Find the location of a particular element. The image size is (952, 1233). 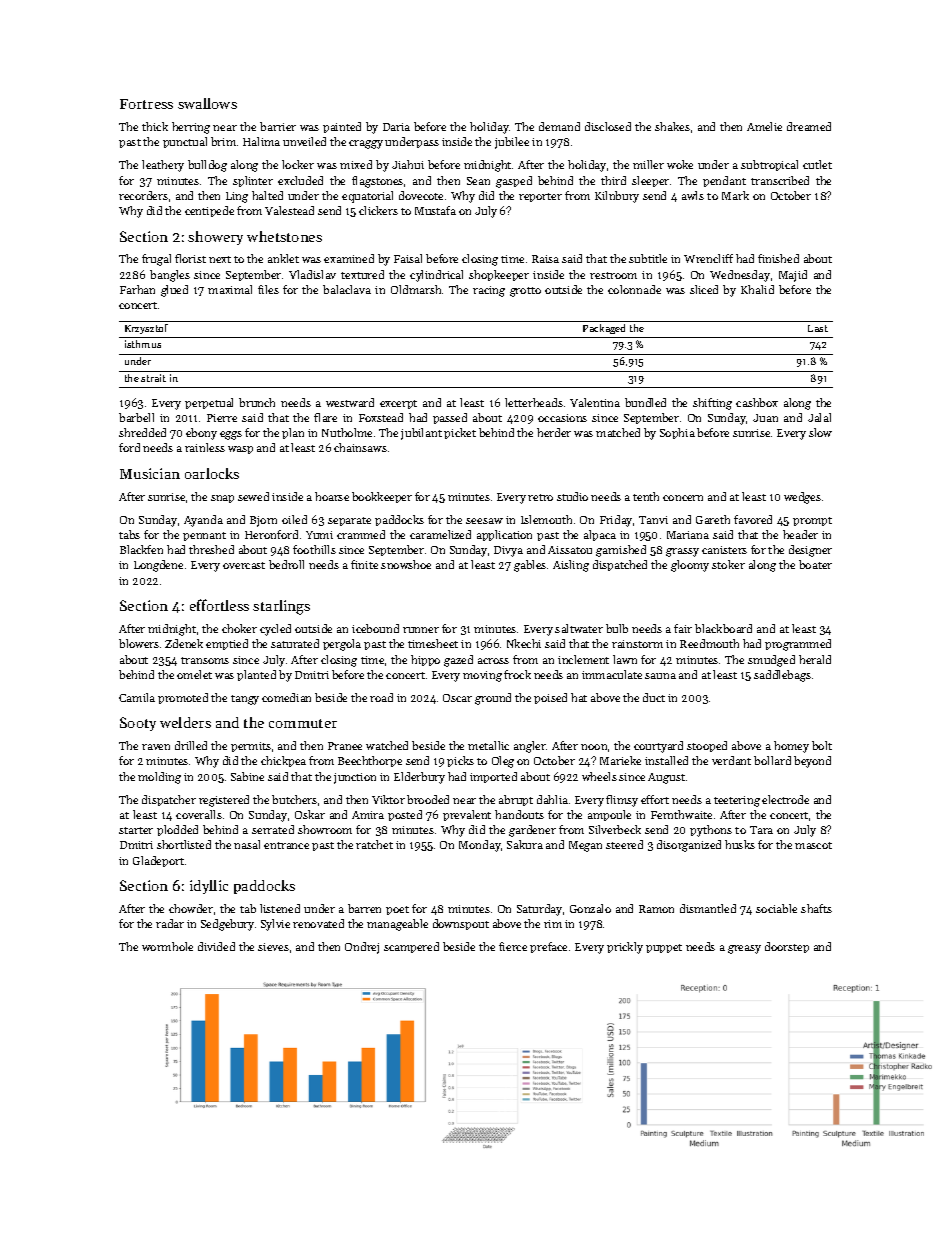

Zdenek is located at coordinates (184, 643).
